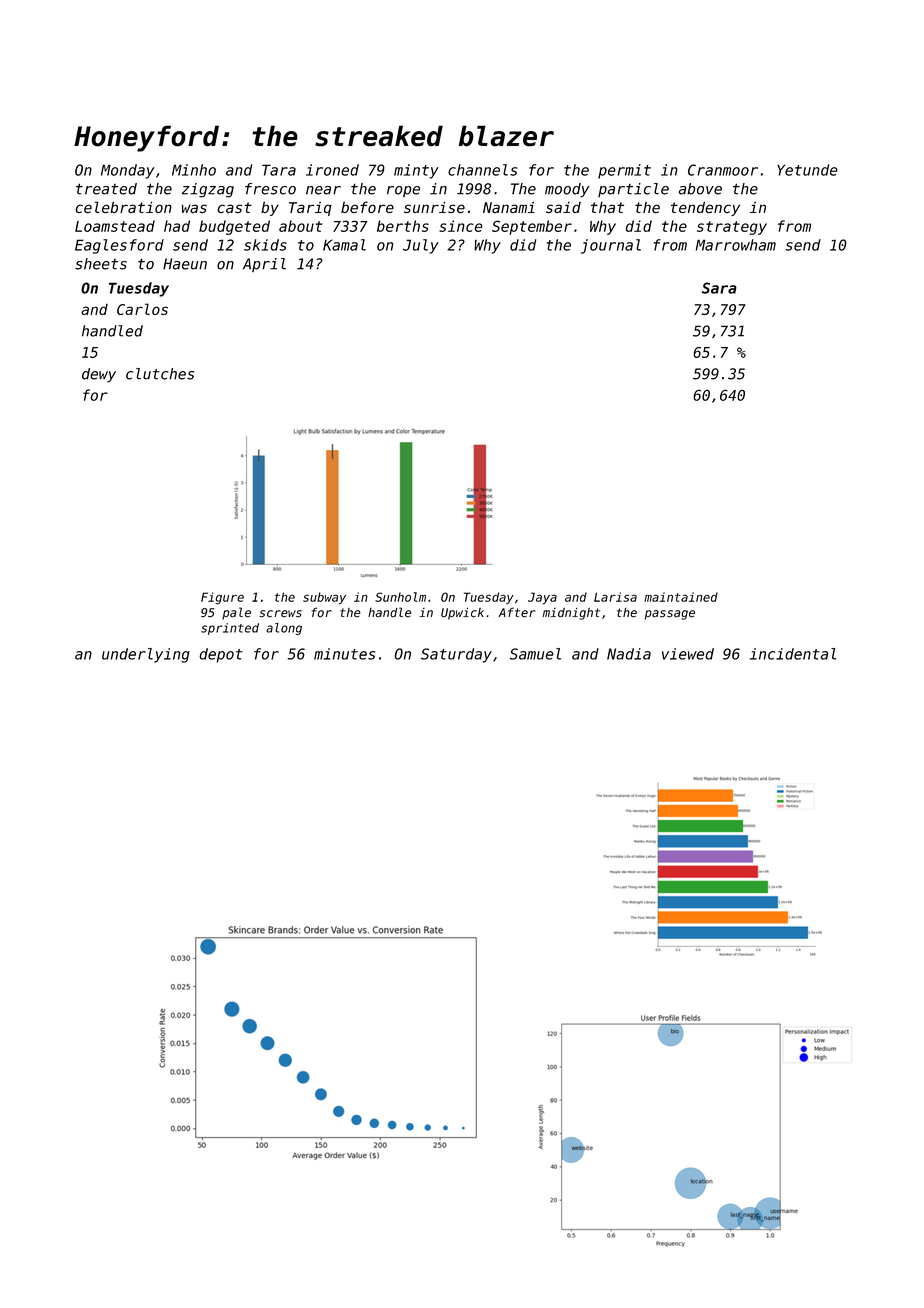  What do you see at coordinates (222, 598) in the document?
I see `Figure` at bounding box center [222, 598].
